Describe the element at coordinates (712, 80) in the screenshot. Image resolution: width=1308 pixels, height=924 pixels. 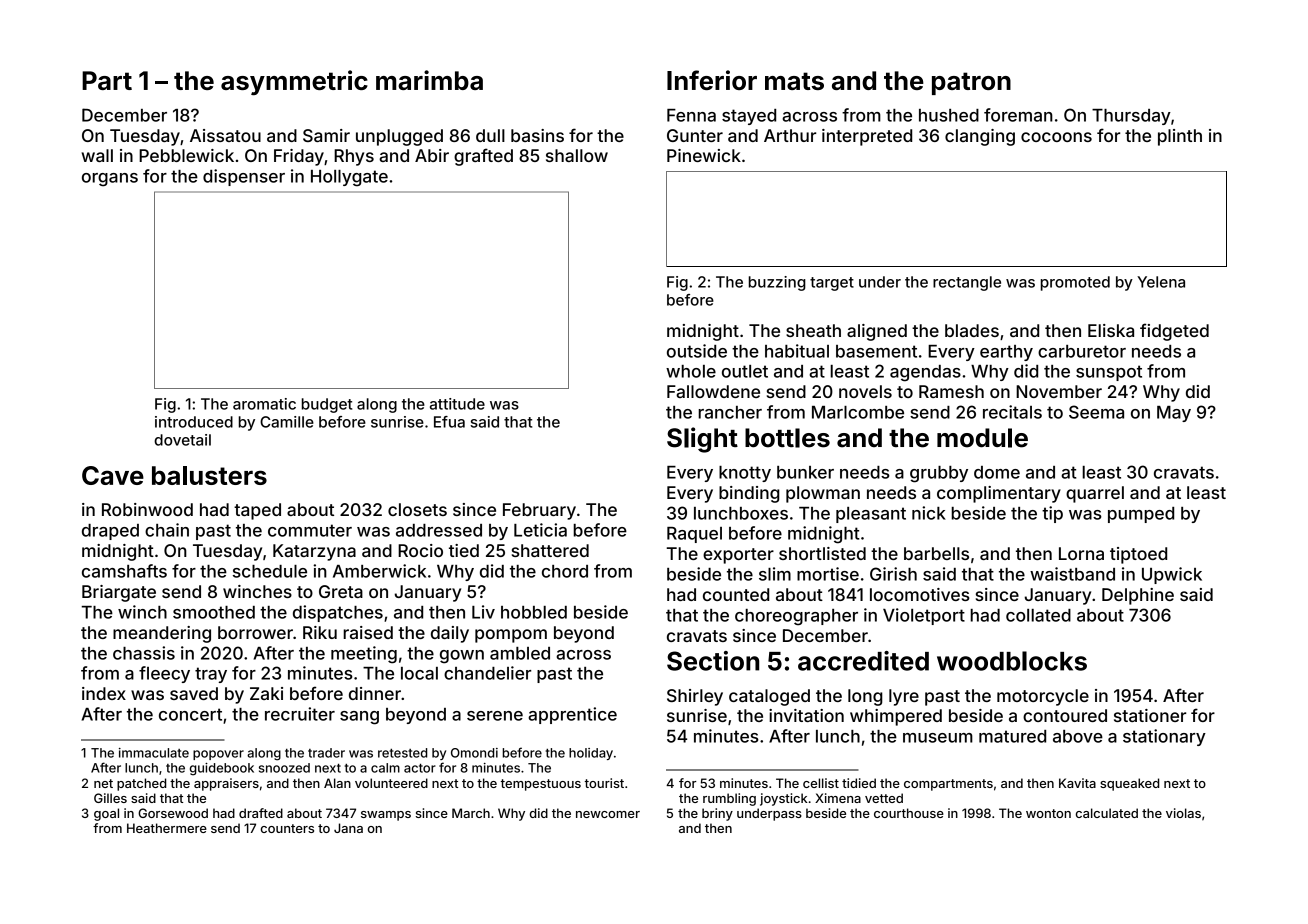
I see `Inferior` at that location.
